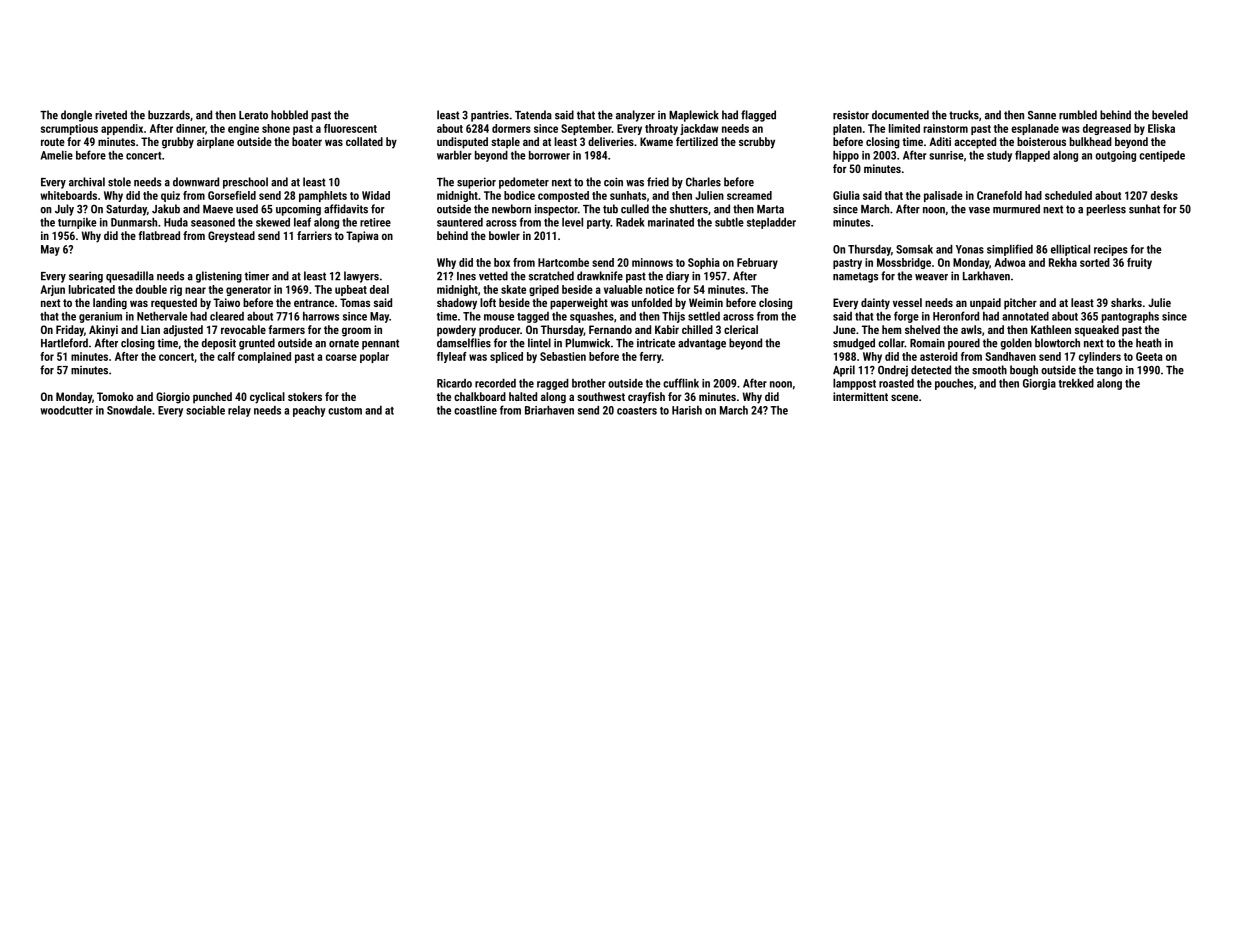  I want to click on Tatenda, so click(533, 115).
